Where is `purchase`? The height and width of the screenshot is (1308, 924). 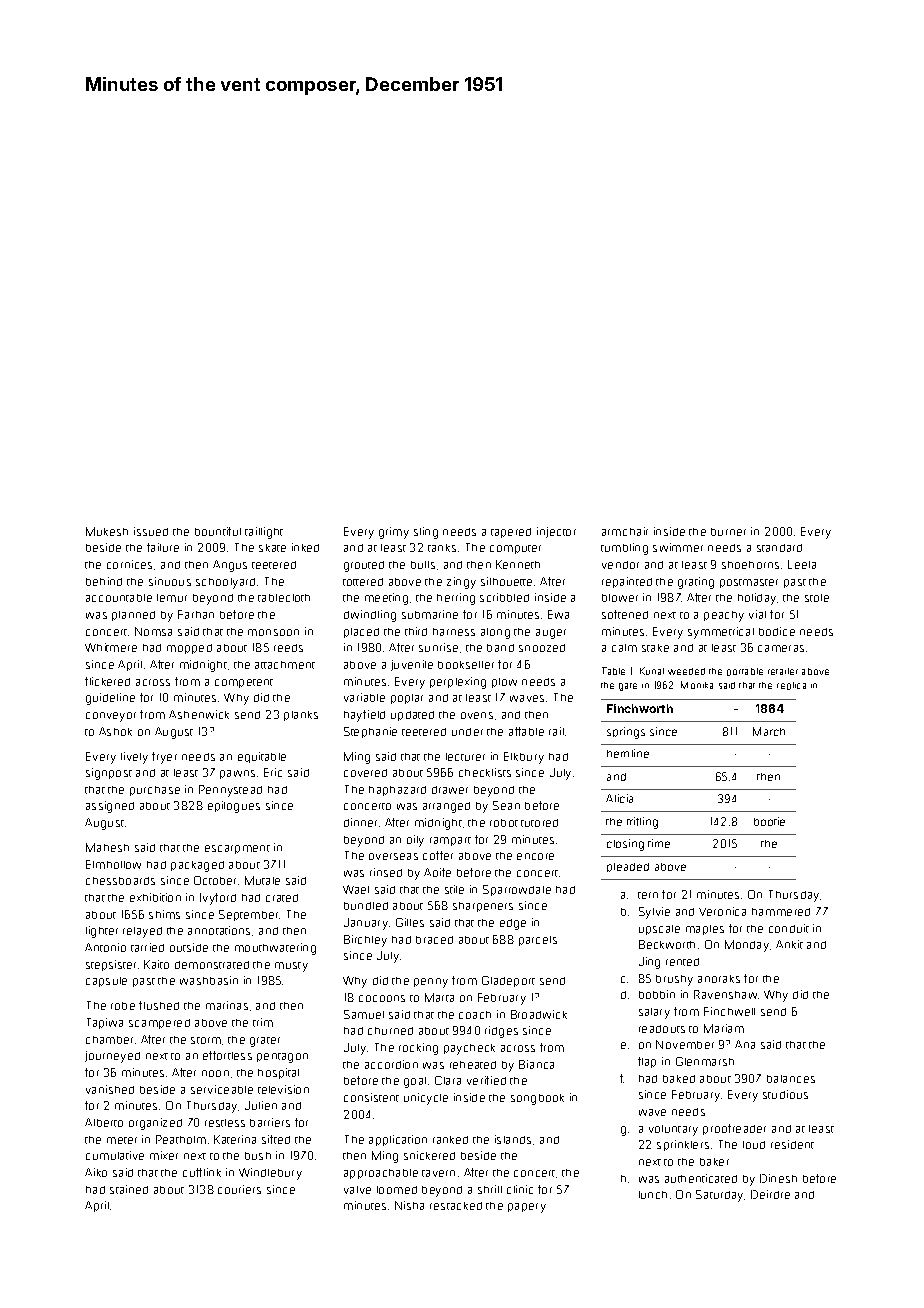 purchase is located at coordinates (155, 791).
